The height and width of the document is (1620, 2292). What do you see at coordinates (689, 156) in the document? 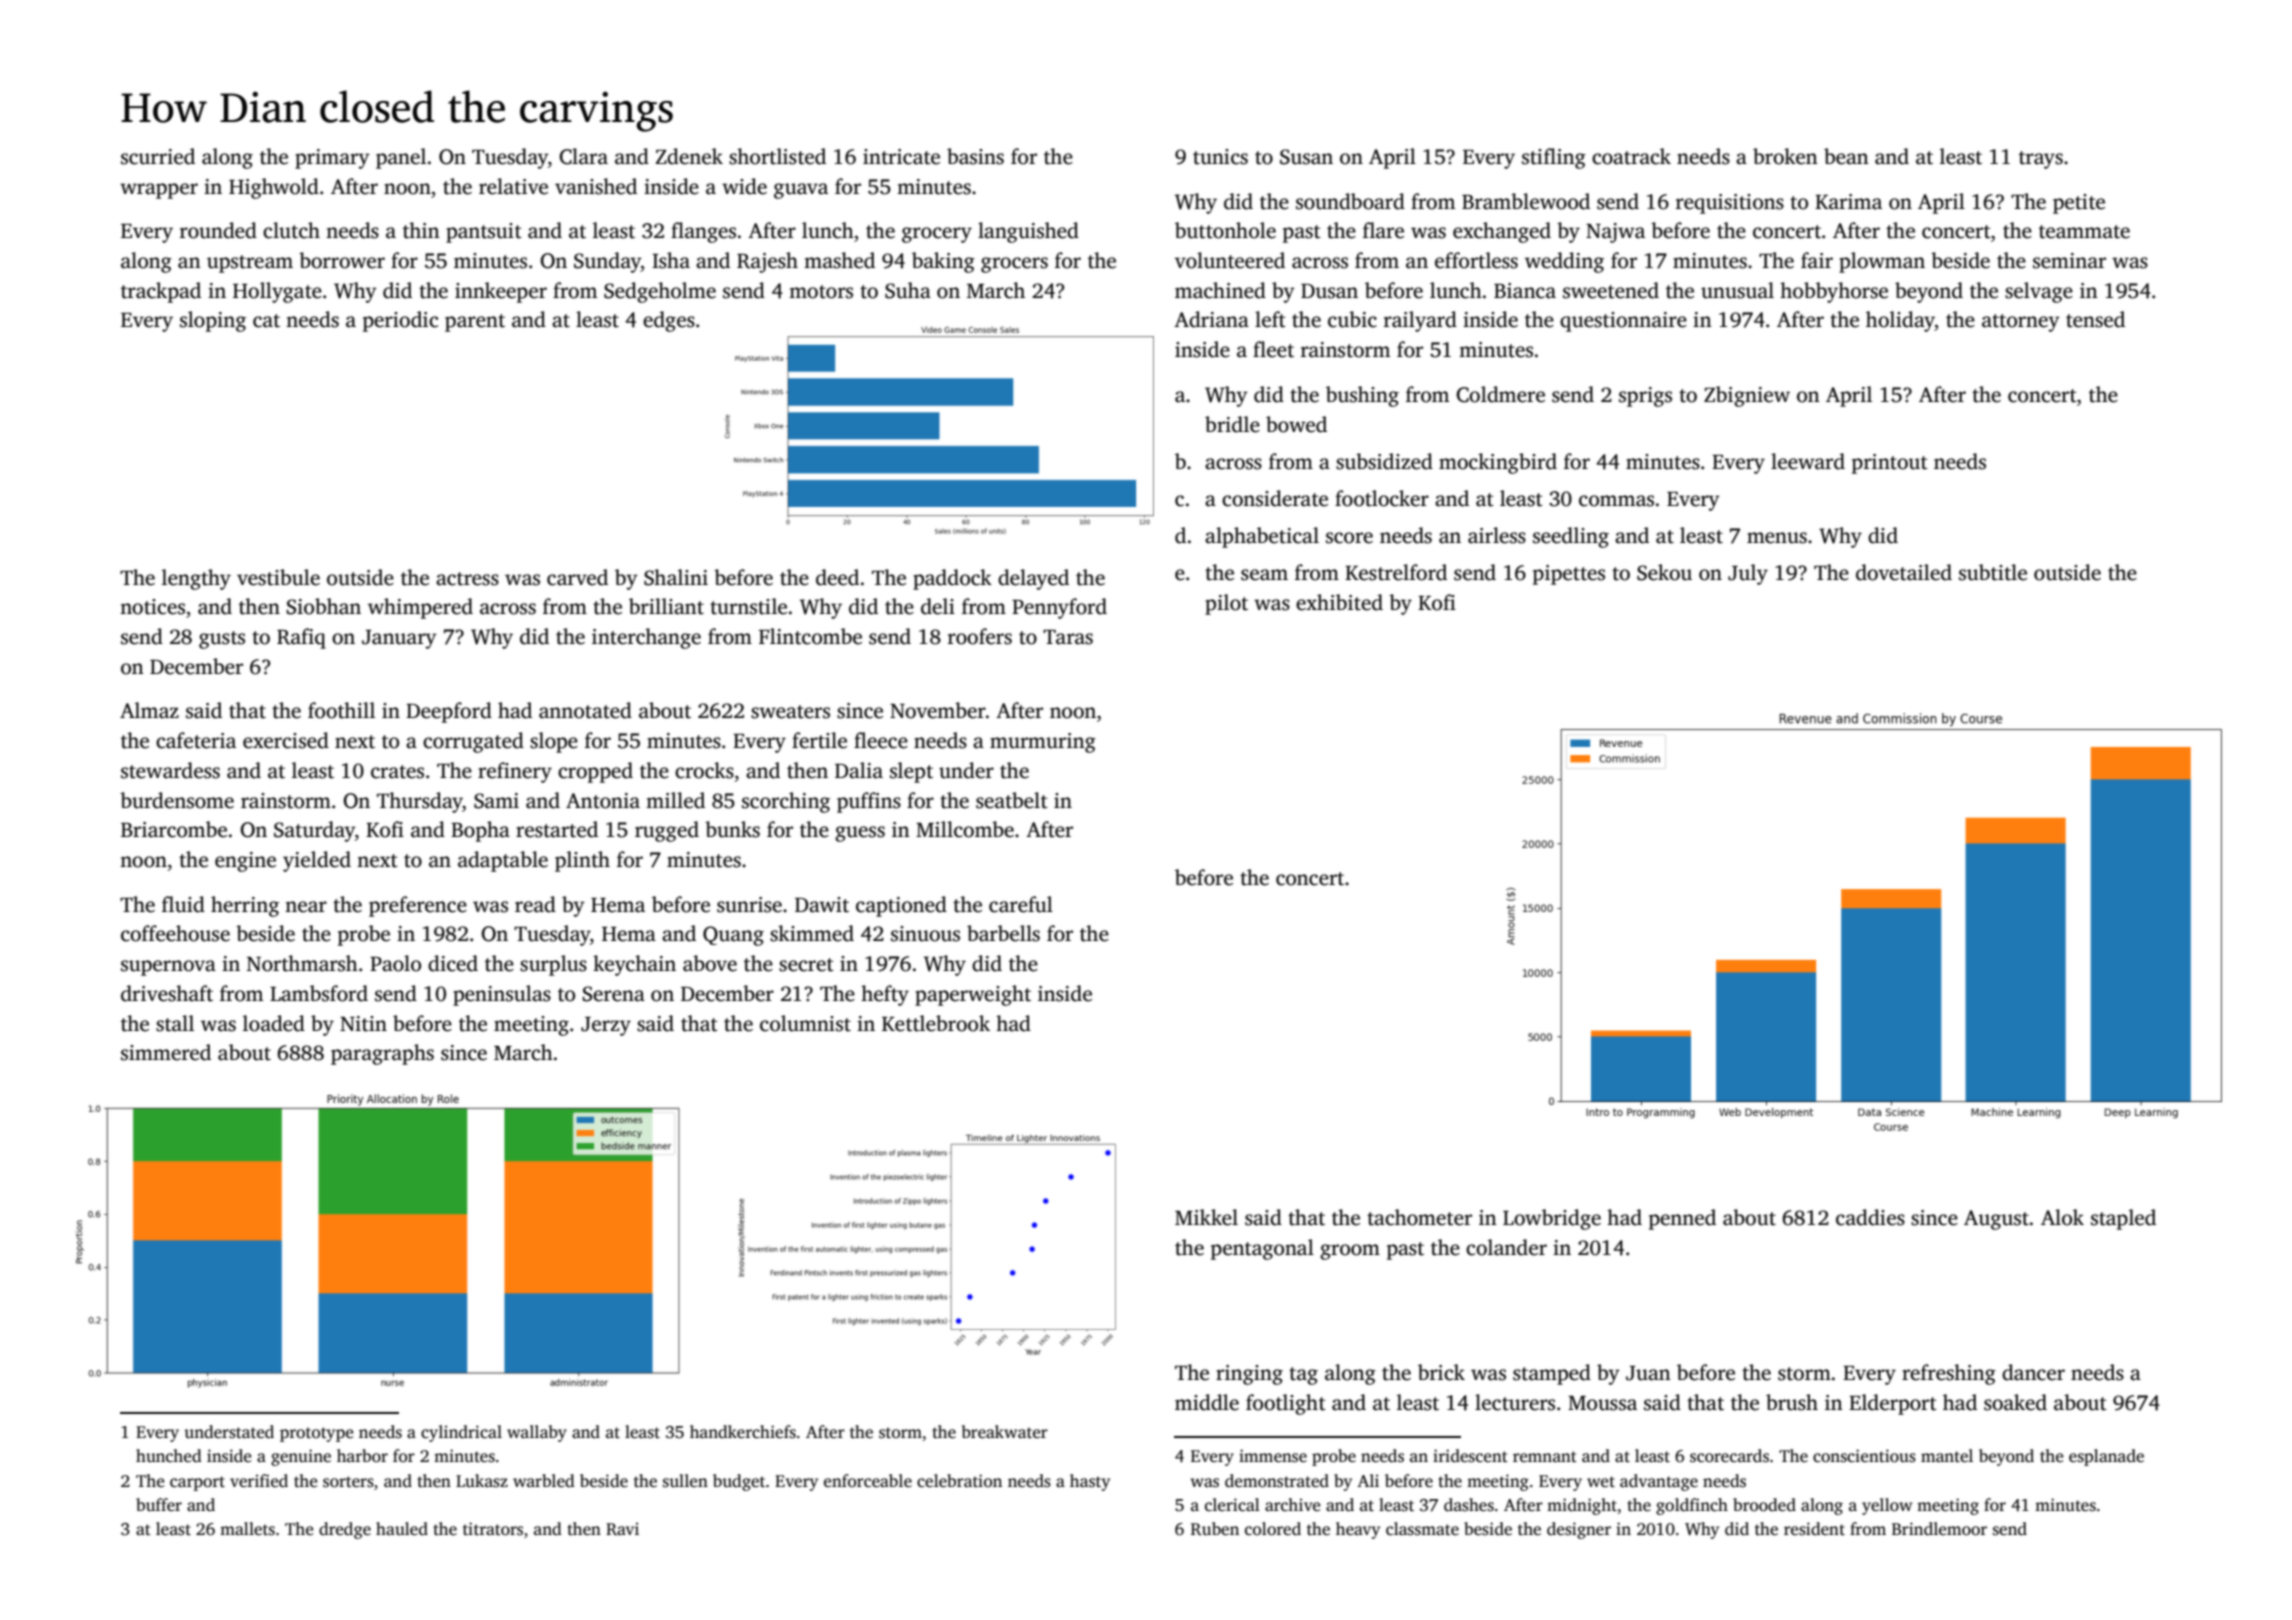
I see `Zdenek` at bounding box center [689, 156].
